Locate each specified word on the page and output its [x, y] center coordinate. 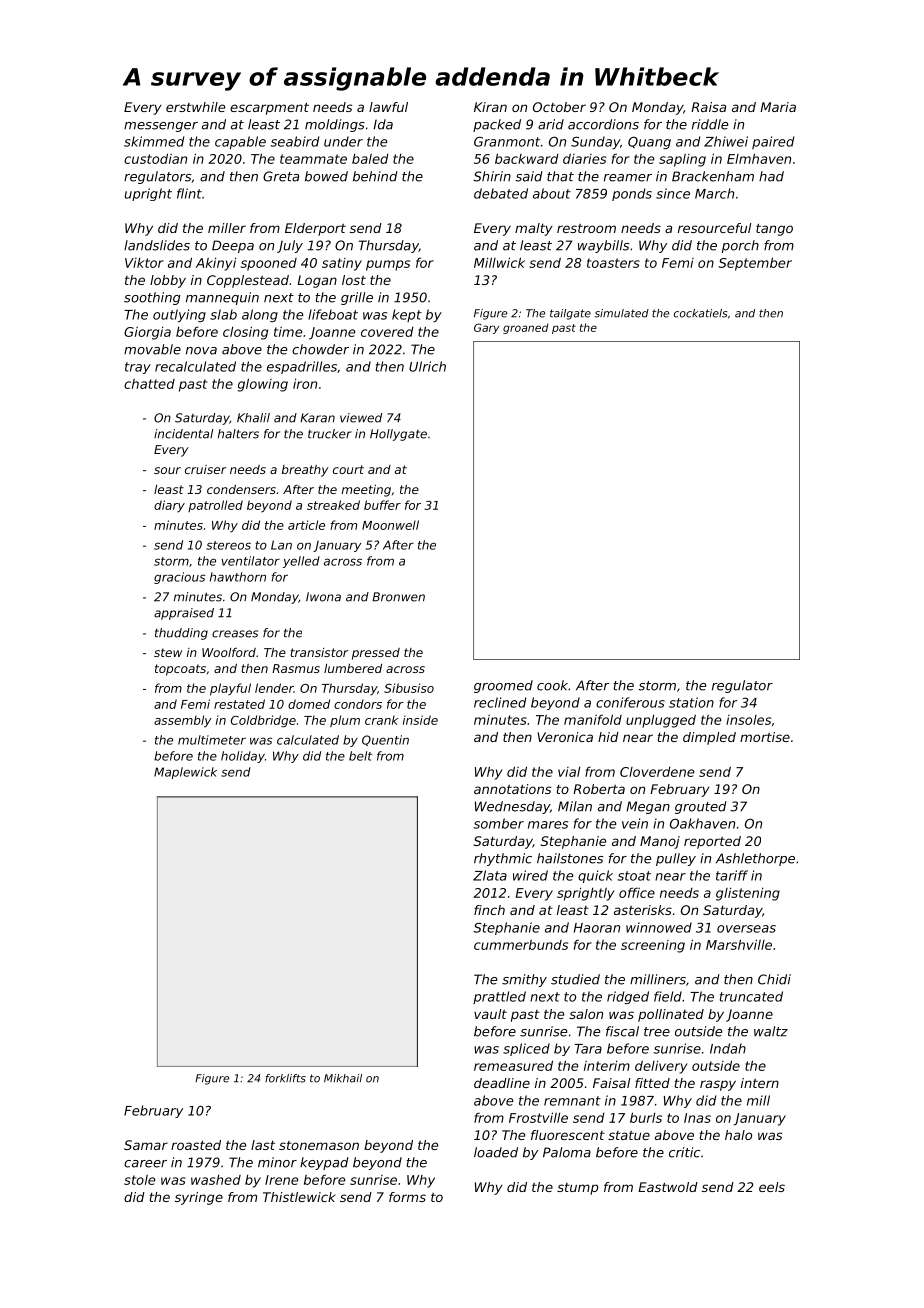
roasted [196, 1145]
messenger [161, 127]
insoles [748, 720]
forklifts [285, 1078]
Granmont [507, 141]
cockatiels [701, 313]
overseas [746, 929]
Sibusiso [409, 688]
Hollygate [398, 435]
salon [586, 1014]
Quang [649, 142]
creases [235, 634]
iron [305, 384]
